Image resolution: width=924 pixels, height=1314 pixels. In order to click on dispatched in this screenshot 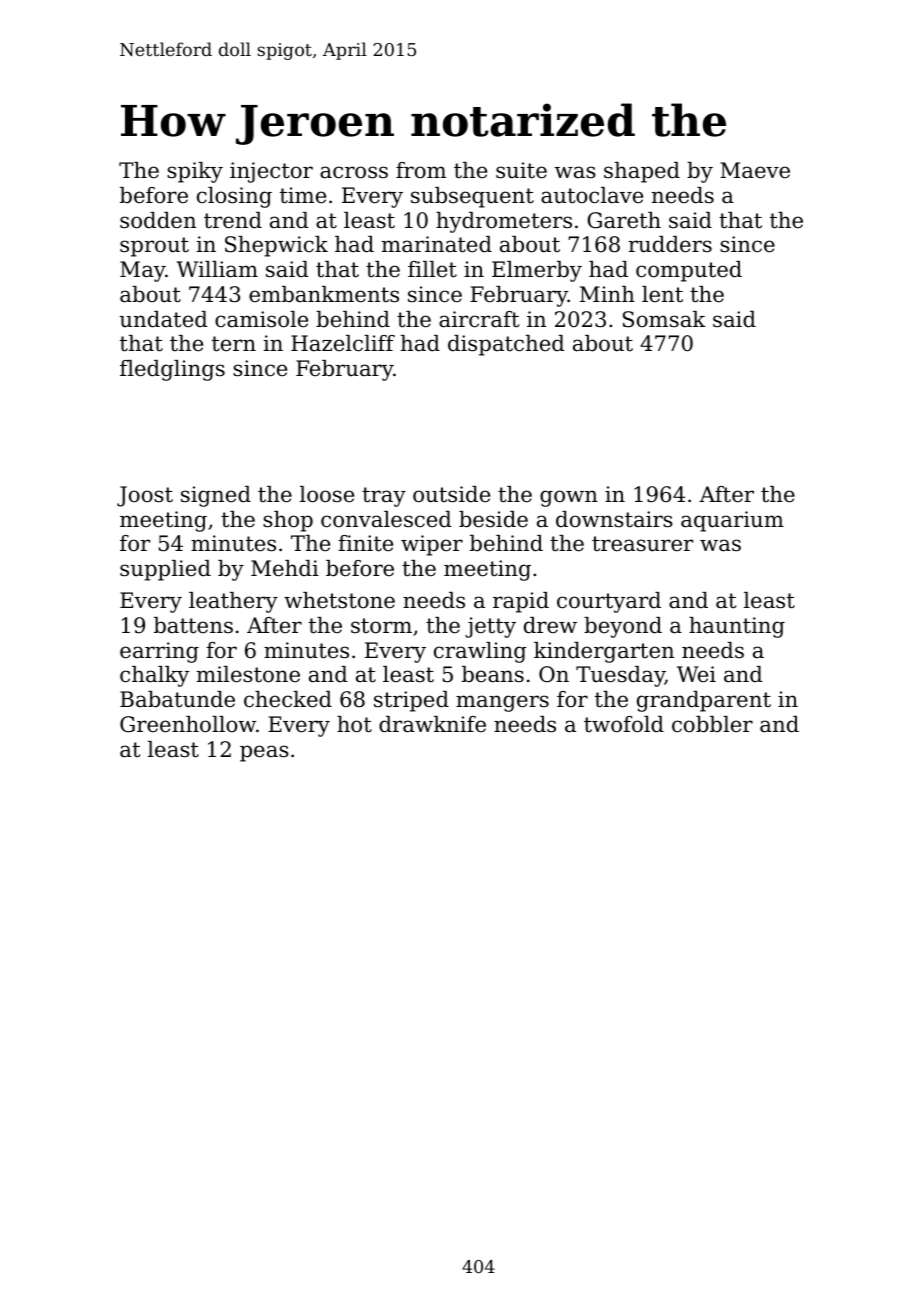, I will do `click(506, 345)`.
